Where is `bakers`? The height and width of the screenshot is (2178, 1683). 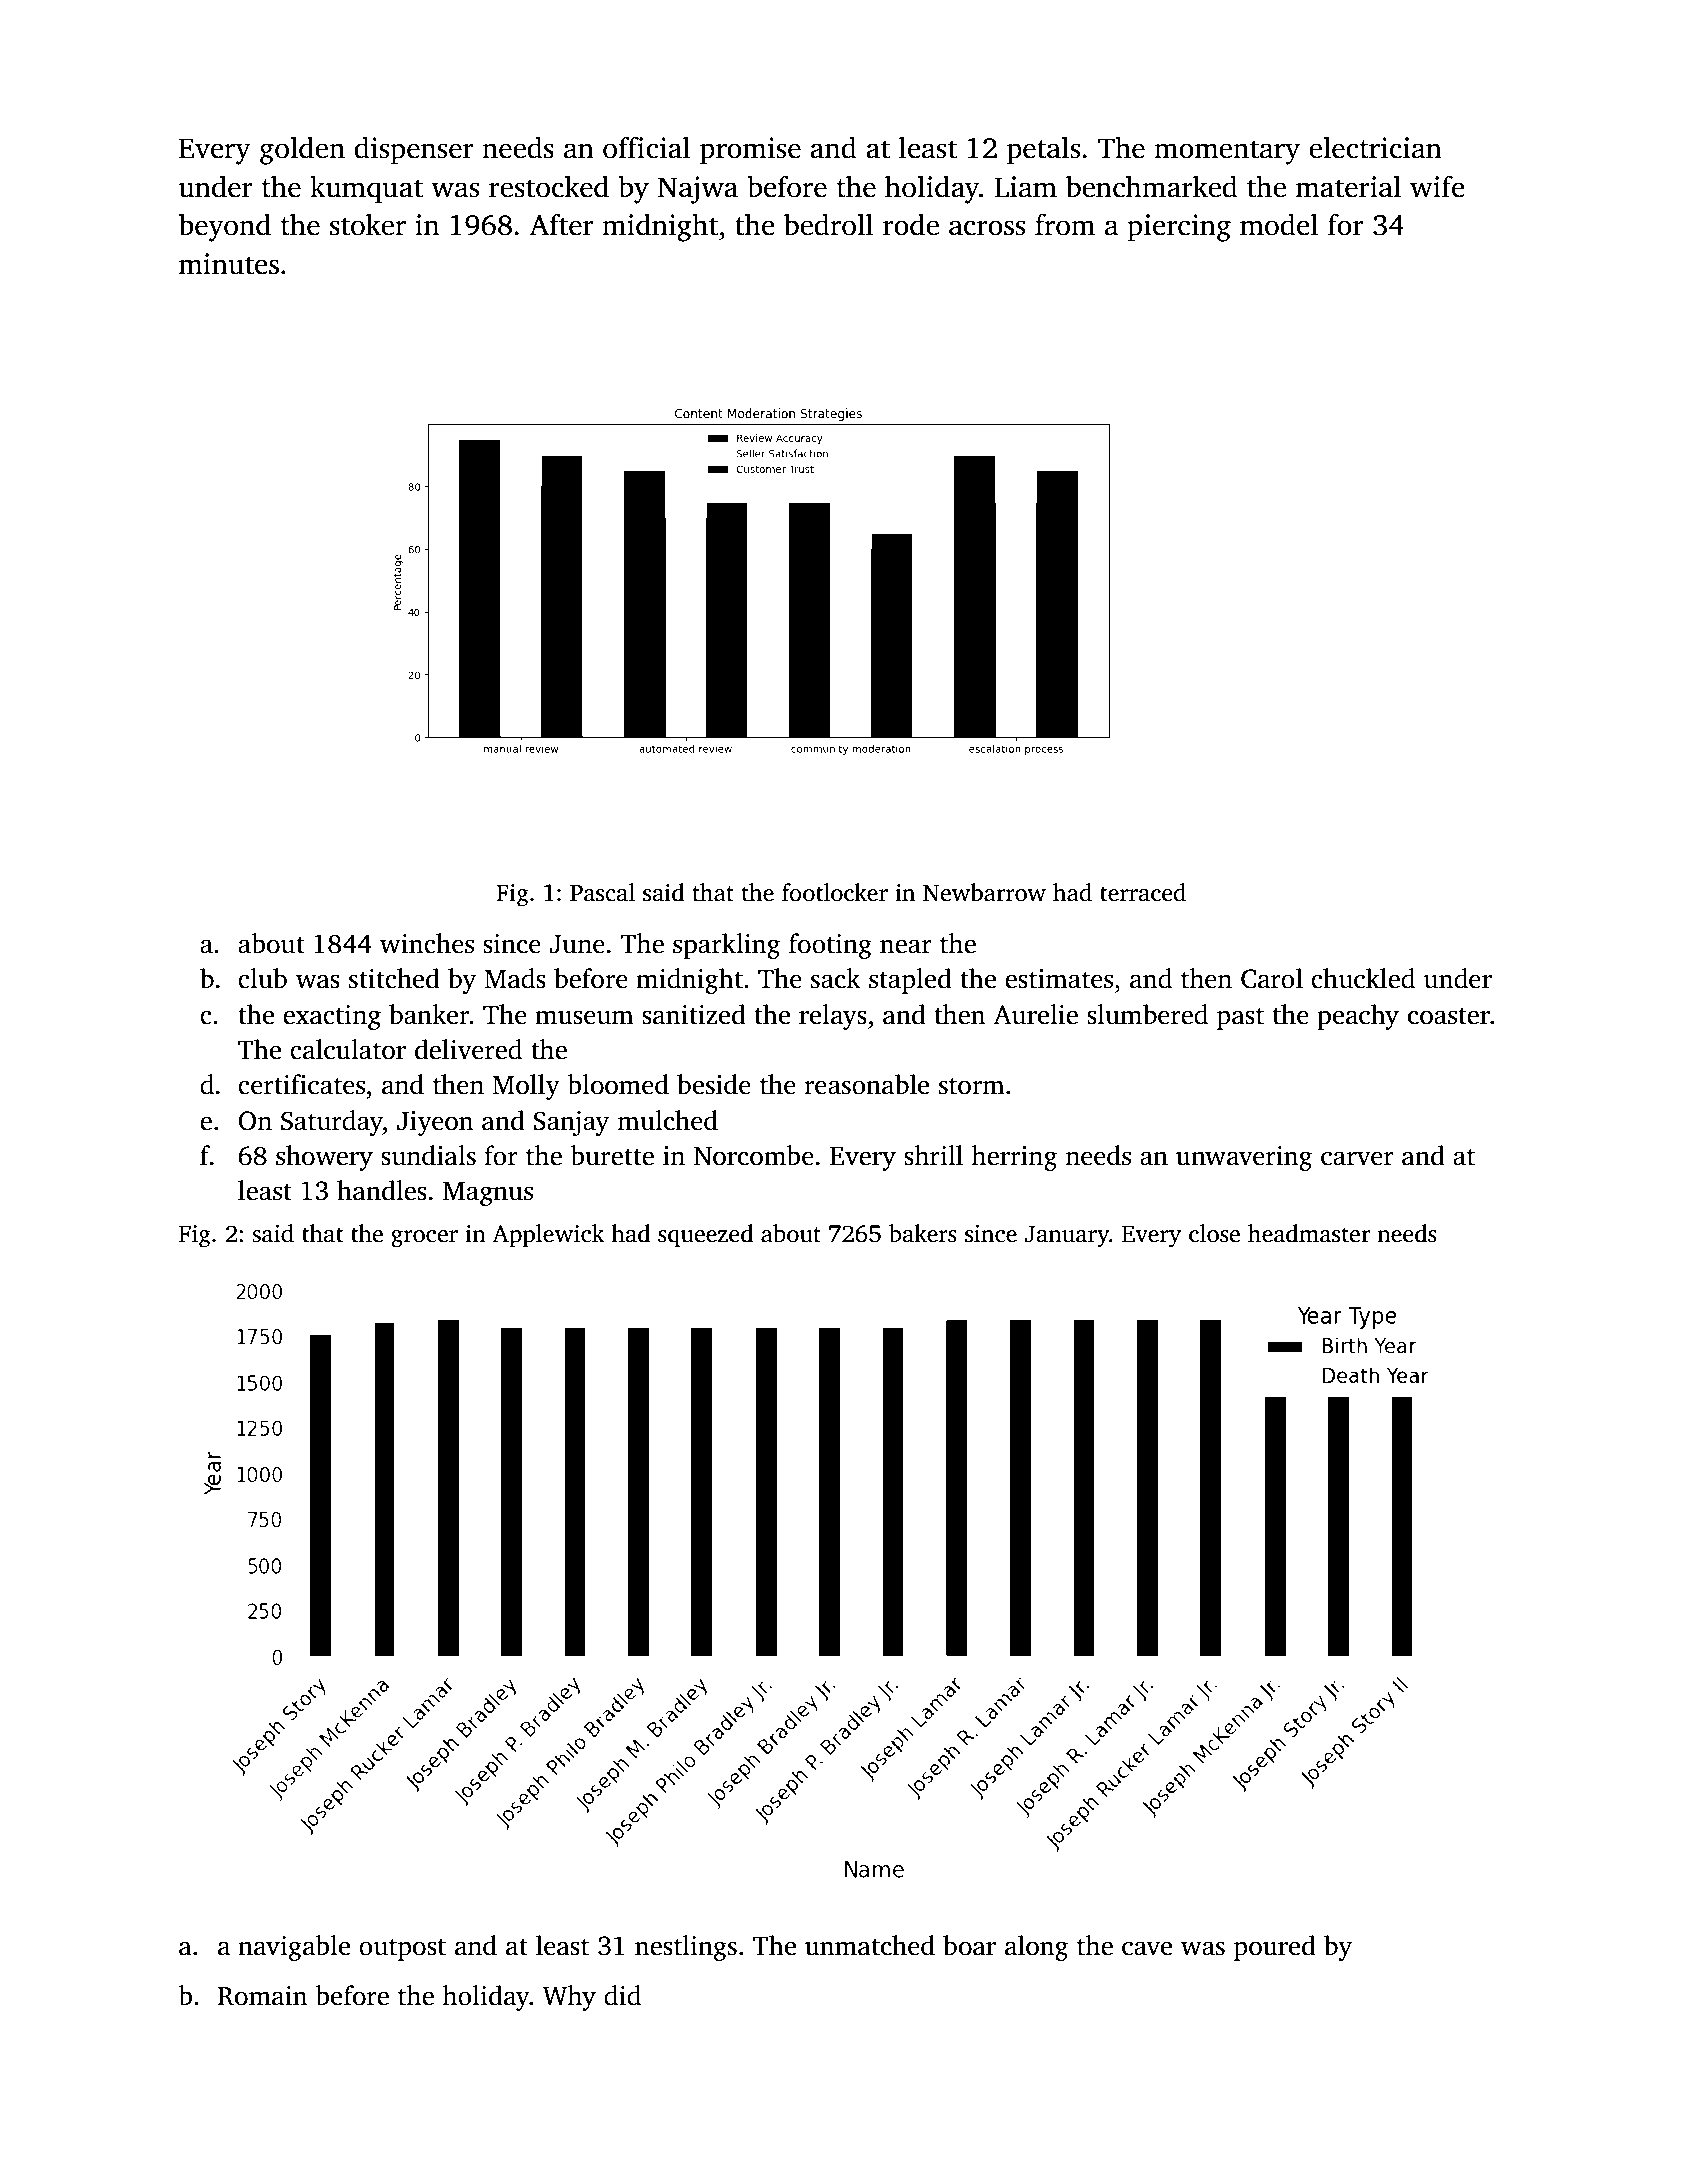
bakers is located at coordinates (923, 1233).
